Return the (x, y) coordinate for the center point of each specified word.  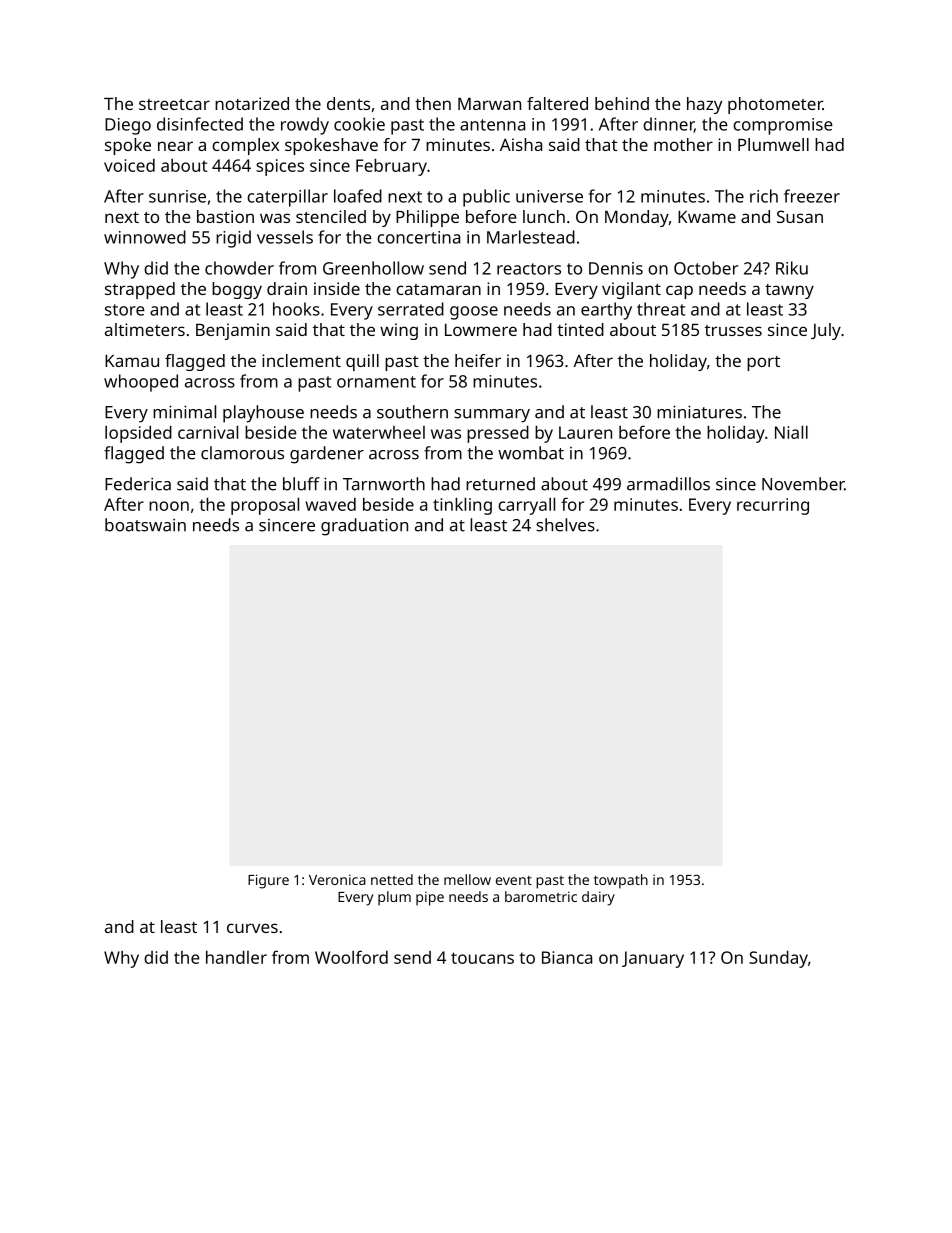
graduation (364, 527)
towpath (621, 881)
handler (236, 957)
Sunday (778, 959)
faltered (557, 103)
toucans (482, 958)
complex (245, 146)
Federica (138, 484)
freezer (812, 196)
